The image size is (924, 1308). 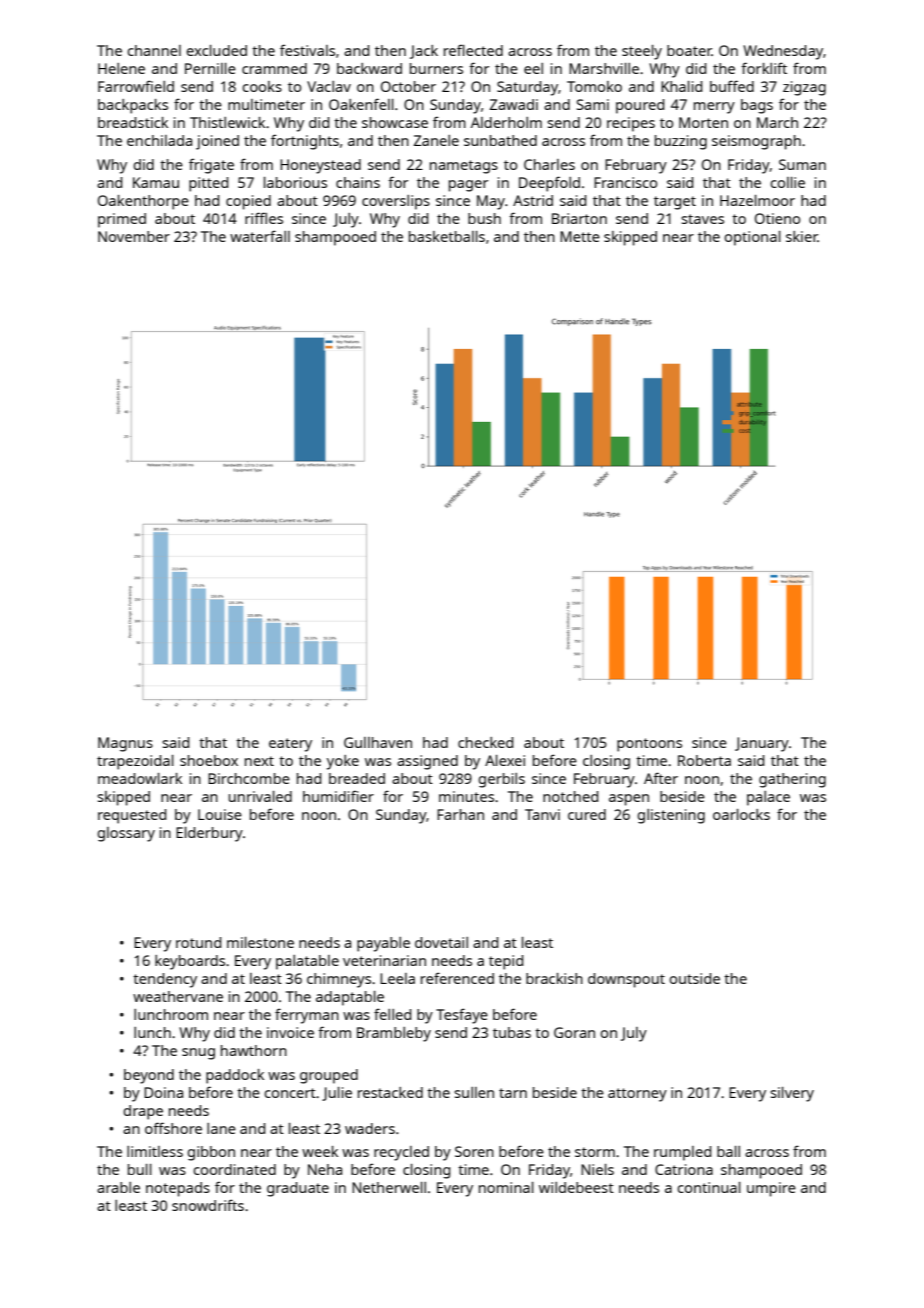 What do you see at coordinates (694, 978) in the screenshot?
I see `outside` at bounding box center [694, 978].
